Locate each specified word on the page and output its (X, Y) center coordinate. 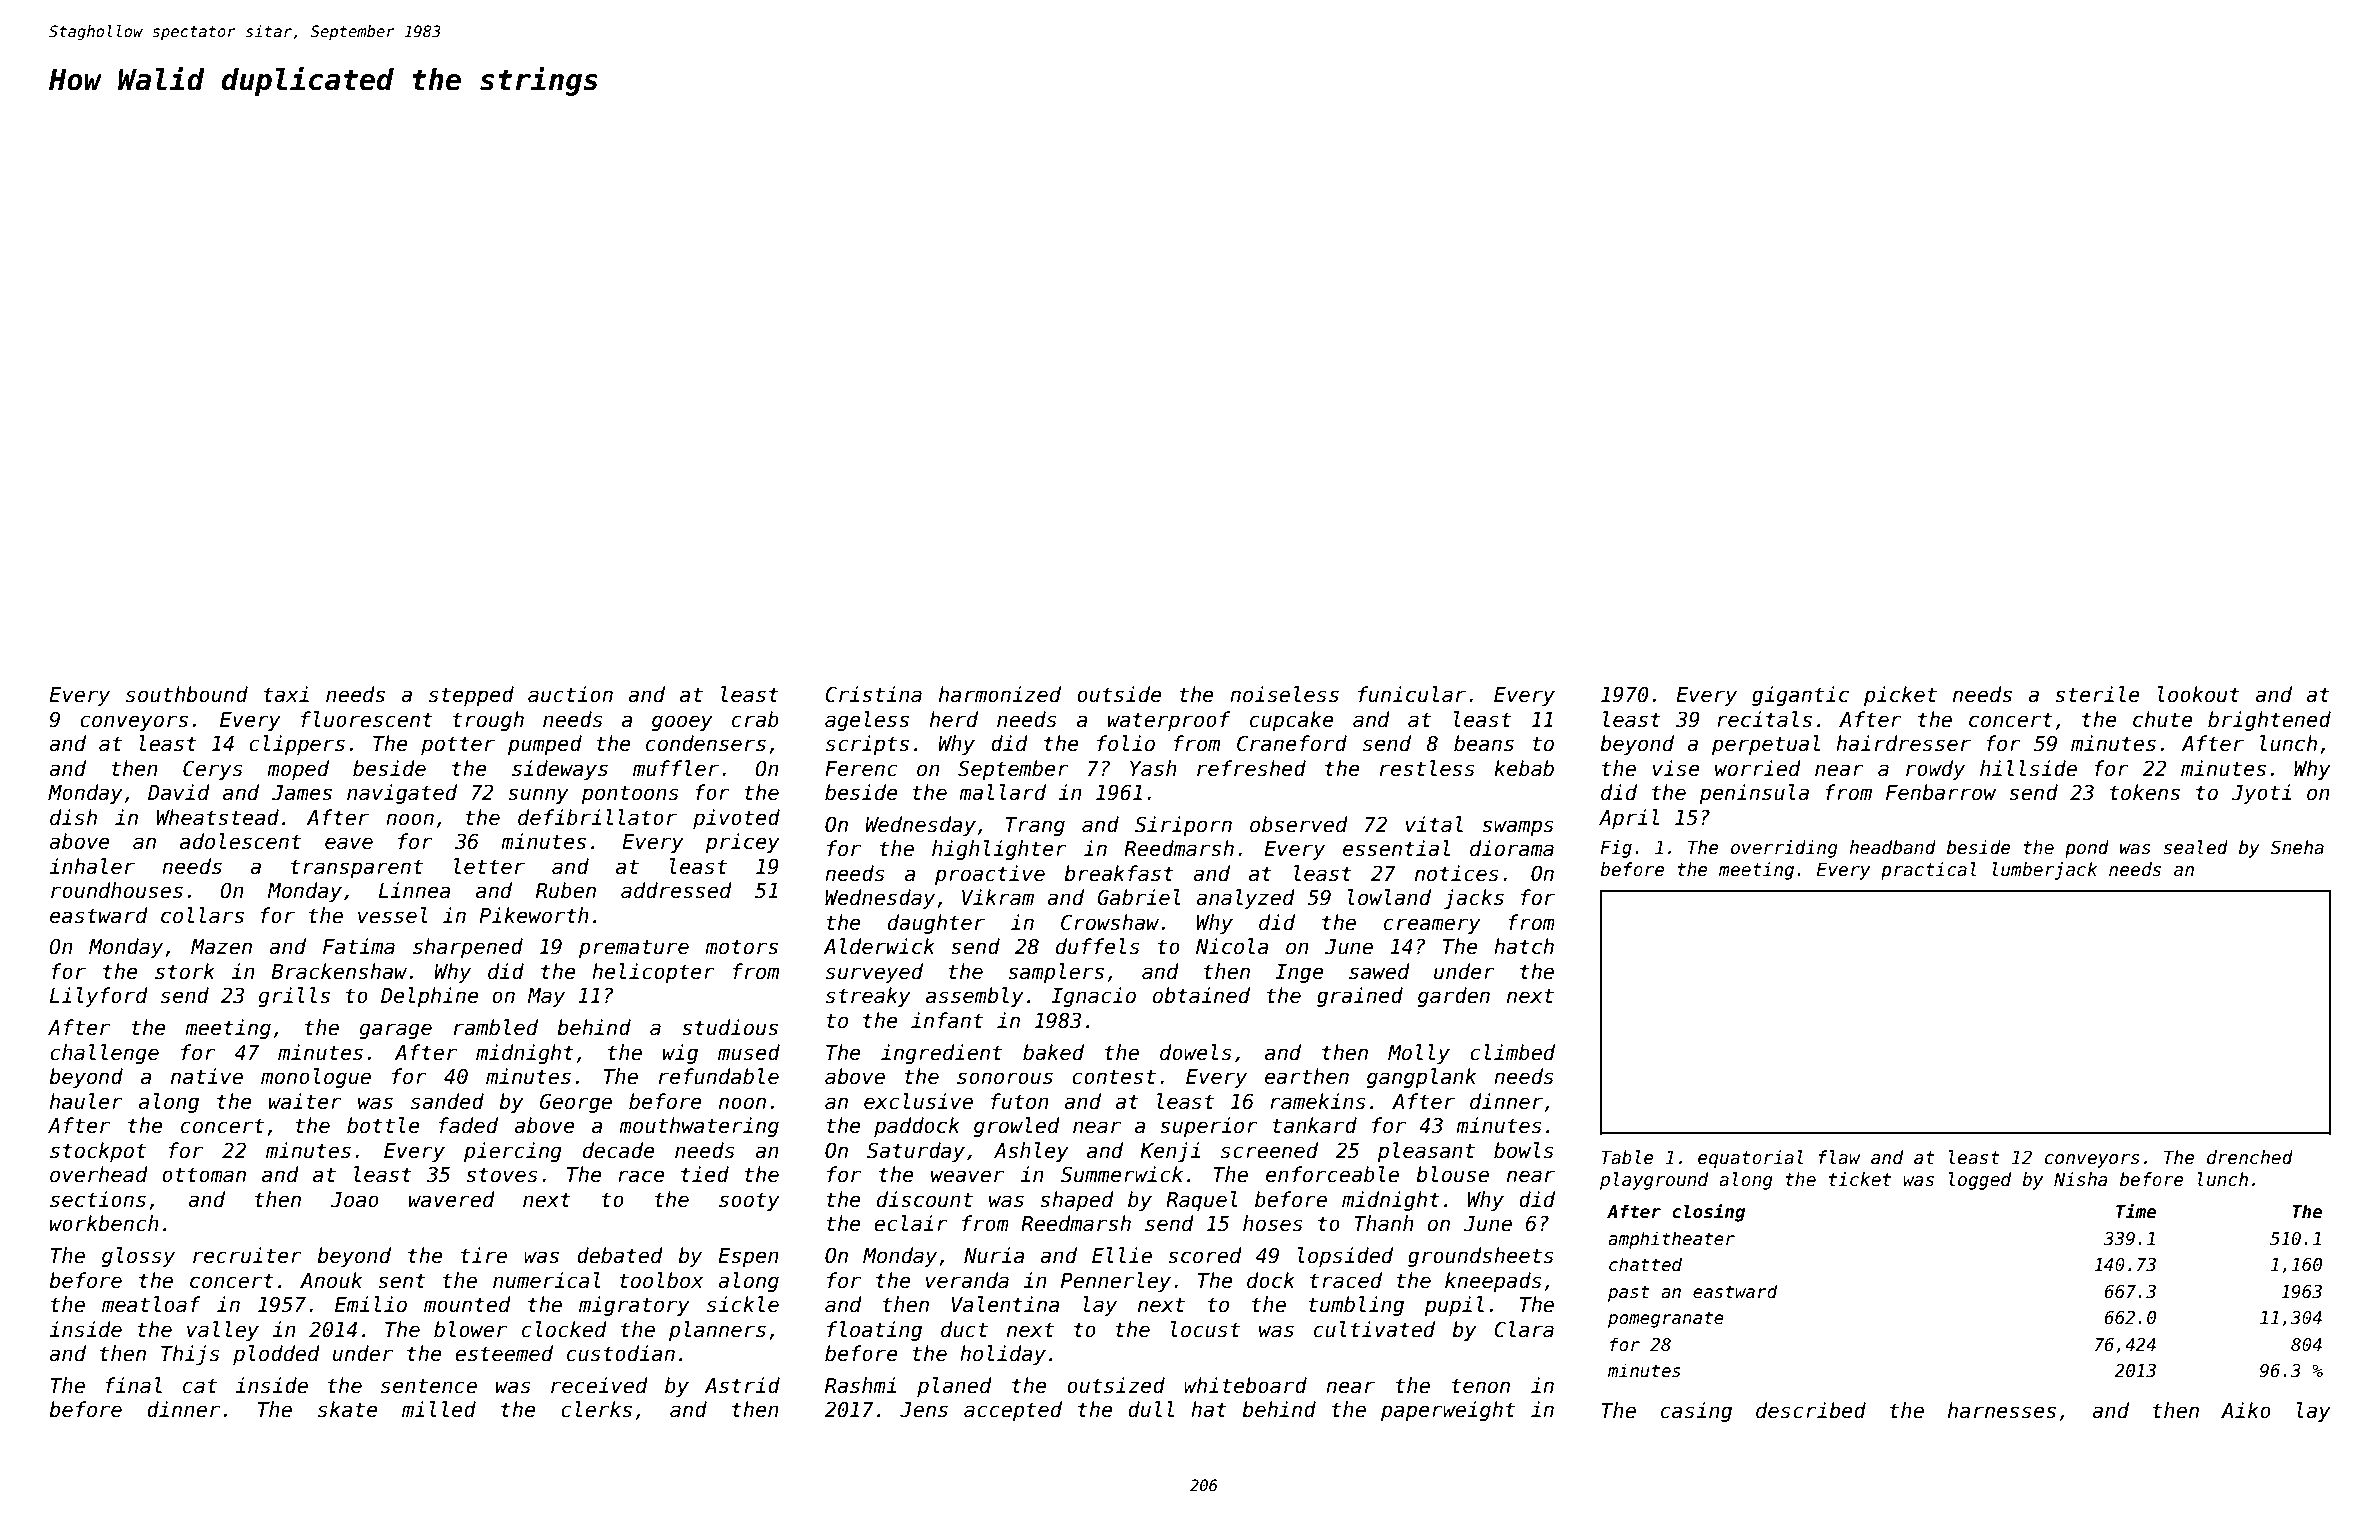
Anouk (331, 1280)
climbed (1512, 1052)
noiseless (1284, 694)
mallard (1002, 792)
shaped (1077, 1201)
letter (489, 866)
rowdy (1935, 770)
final (133, 1385)
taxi (286, 694)
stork (185, 971)
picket (1900, 696)
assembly (975, 997)
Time (2136, 1211)
